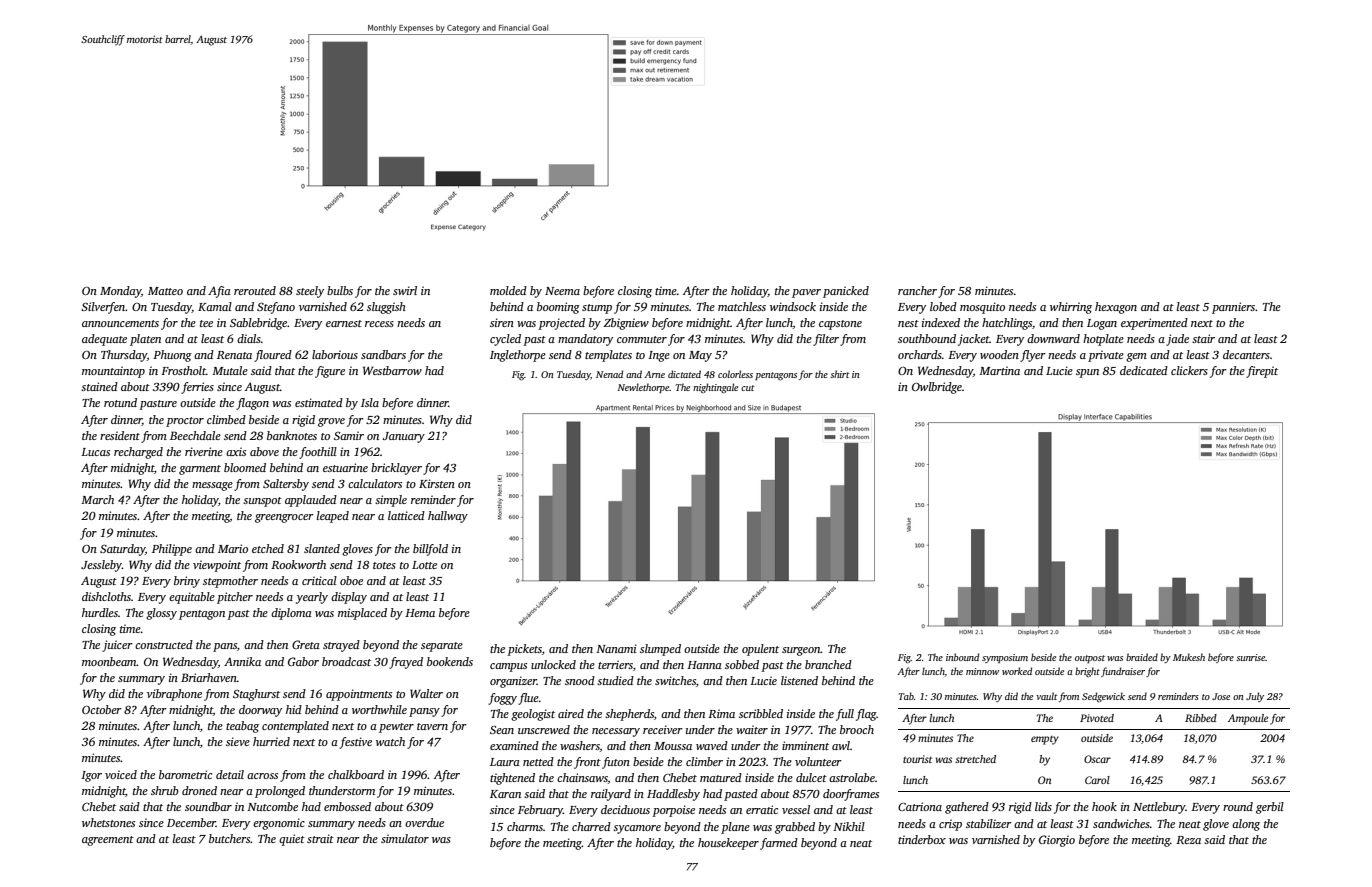 The width and height of the image is (1372, 887). I want to click on sobbed, so click(742, 664).
